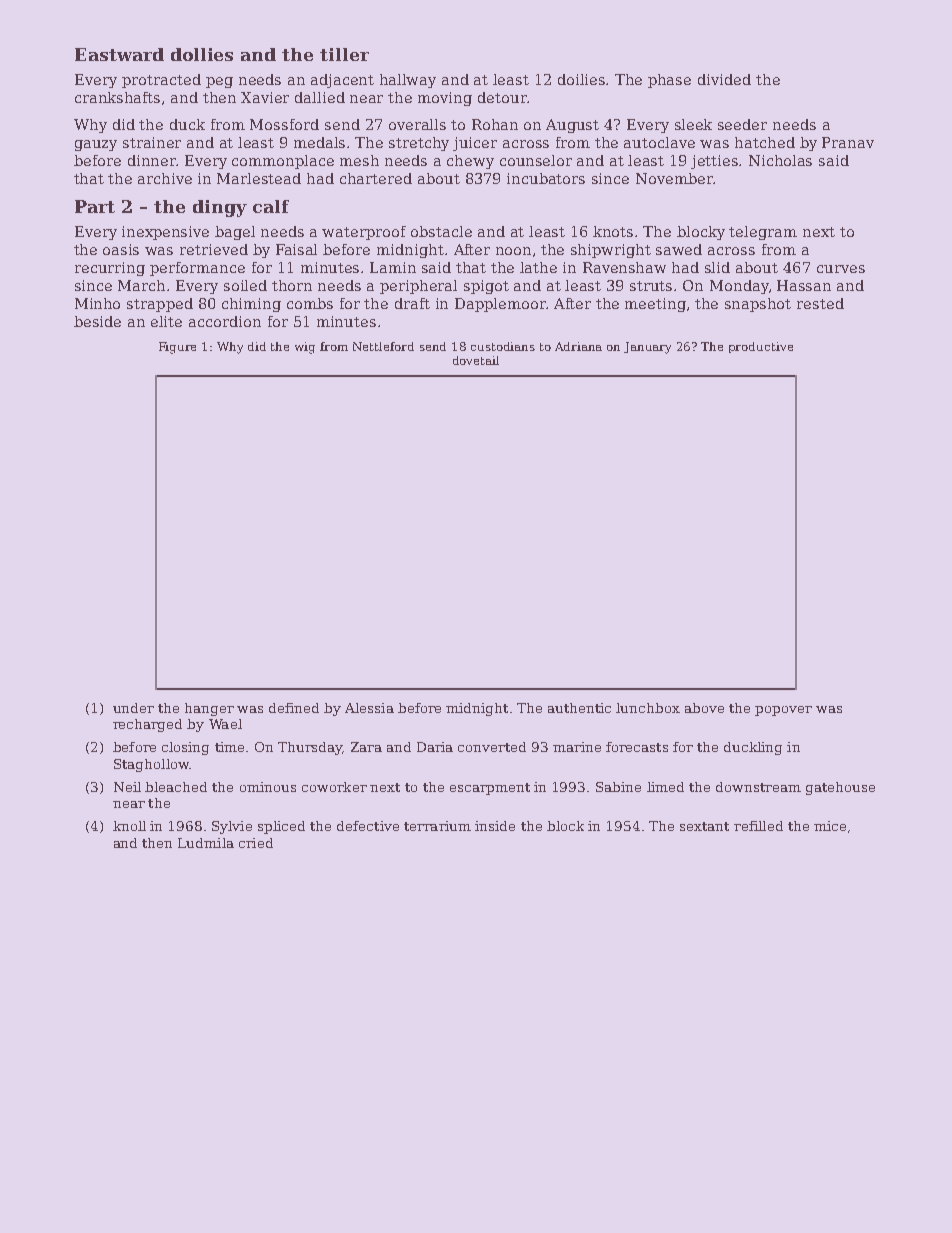  Describe the element at coordinates (783, 711) in the page. I see `popover` at that location.
